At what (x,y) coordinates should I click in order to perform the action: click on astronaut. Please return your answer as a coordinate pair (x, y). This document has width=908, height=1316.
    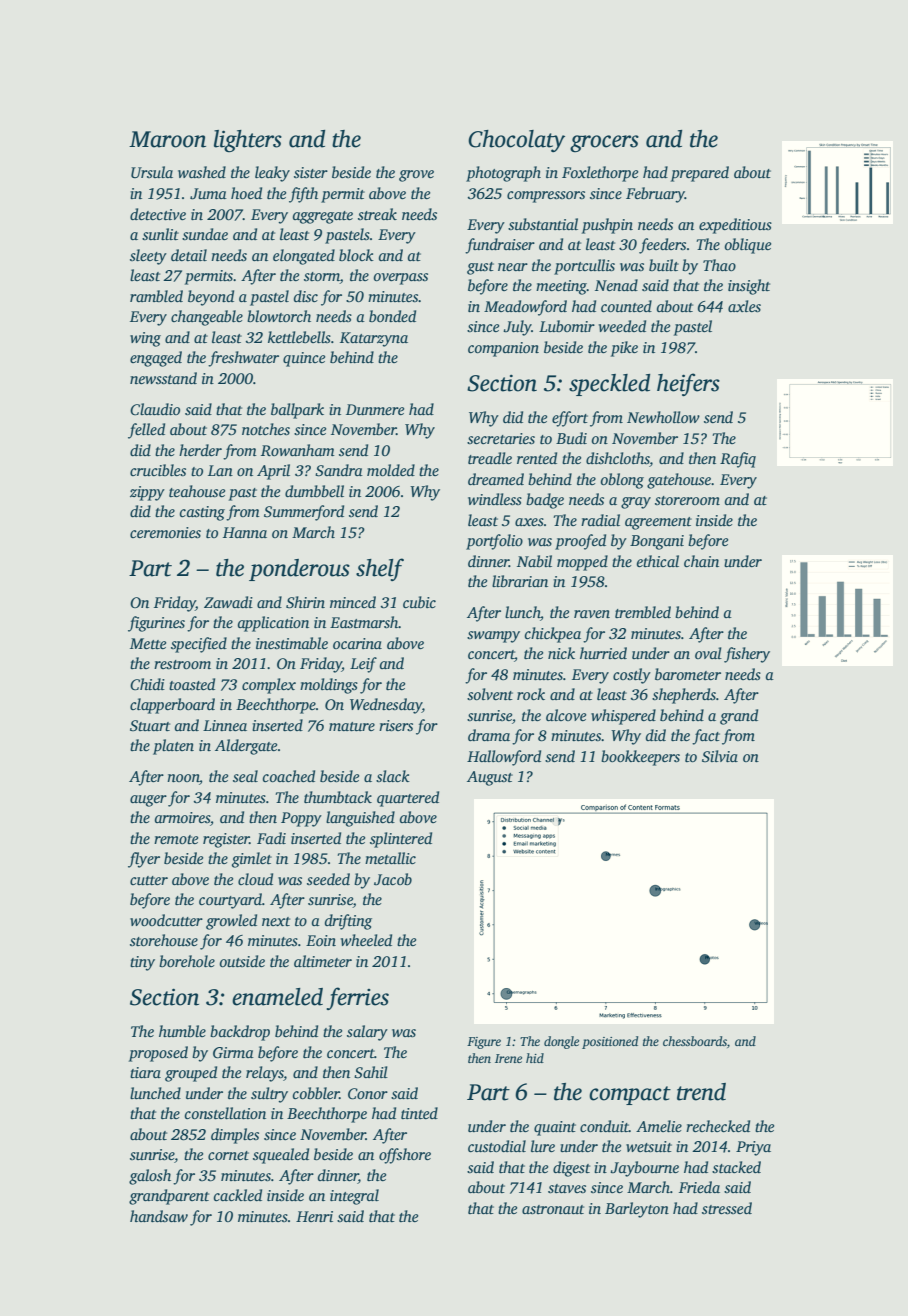
    Looking at the image, I should click on (553, 1210).
